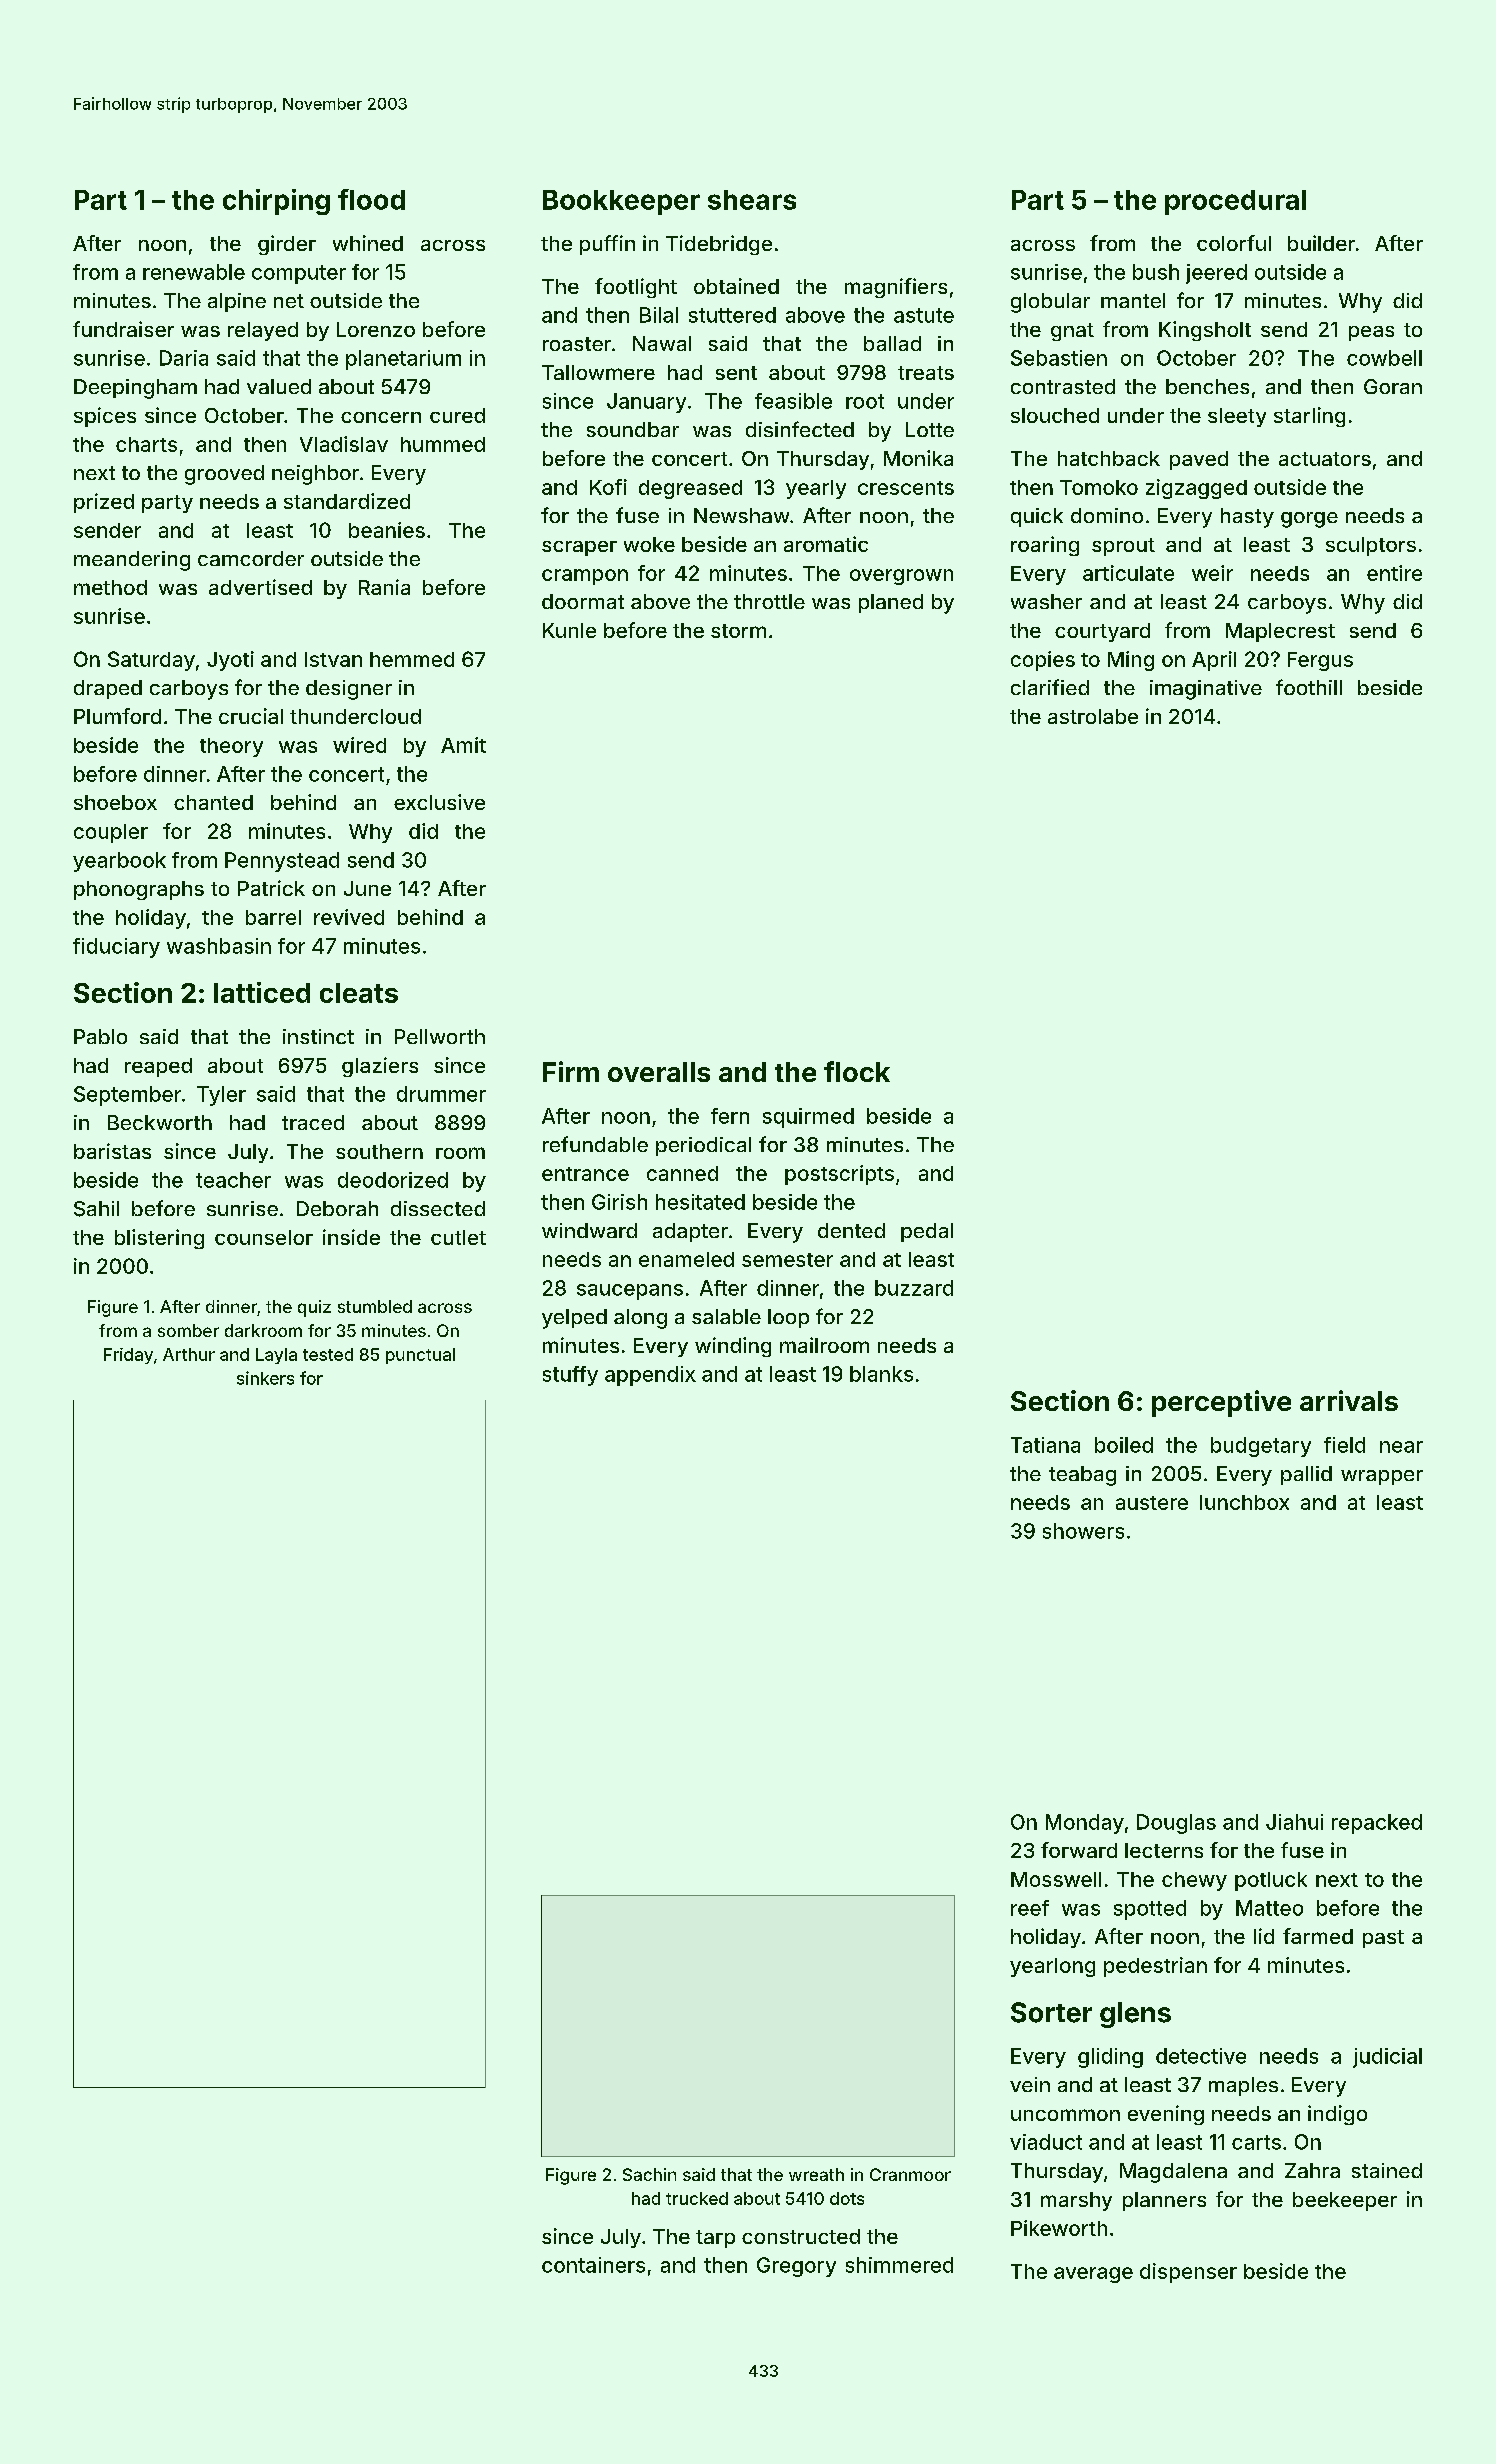 The height and width of the screenshot is (2464, 1496). I want to click on detective, so click(1201, 2056).
